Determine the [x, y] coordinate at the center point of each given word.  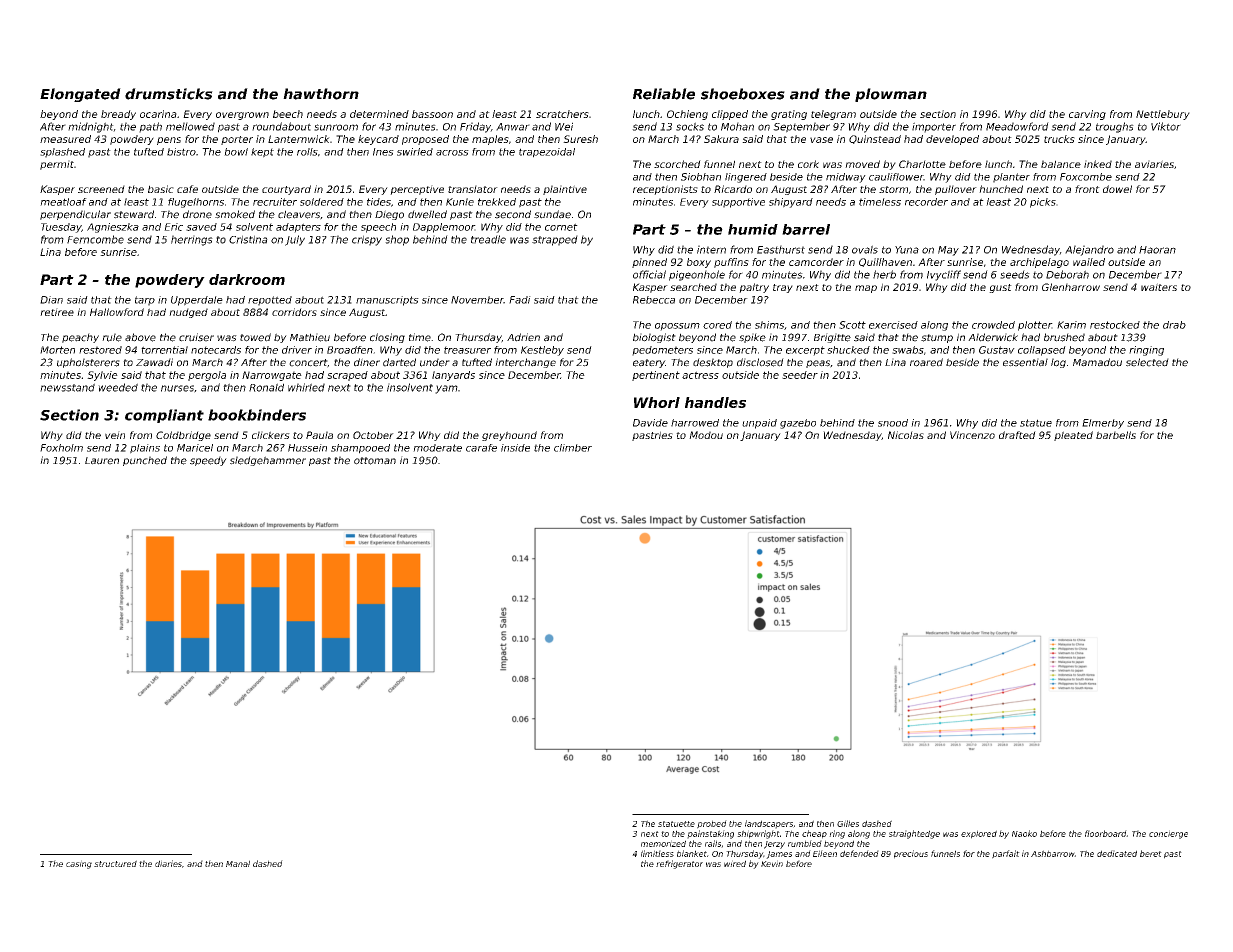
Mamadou [1097, 362]
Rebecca [654, 300]
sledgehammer [268, 461]
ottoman [375, 461]
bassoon [432, 114]
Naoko [1024, 833]
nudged [188, 313]
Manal [238, 863]
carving [1087, 115]
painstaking [710, 834]
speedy [208, 461]
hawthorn [321, 94]
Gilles [848, 823]
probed [712, 824]
